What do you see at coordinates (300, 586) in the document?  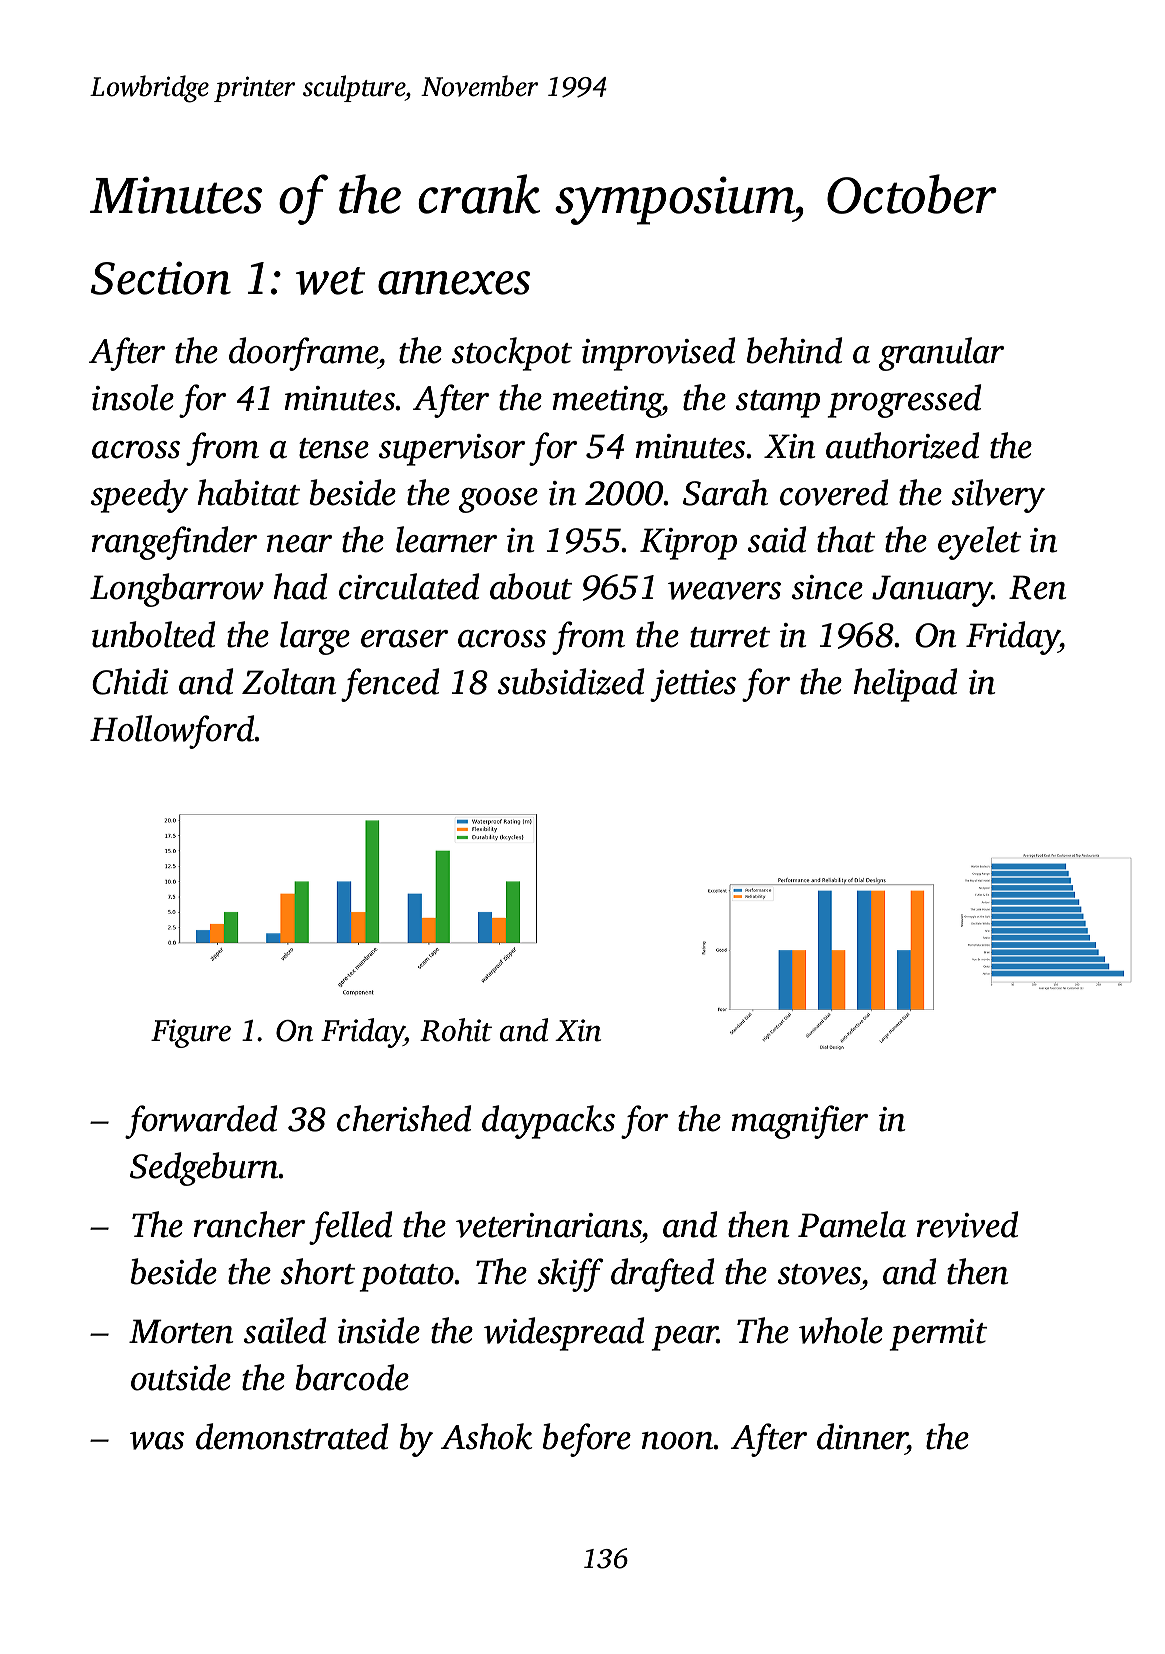 I see `had` at bounding box center [300, 586].
